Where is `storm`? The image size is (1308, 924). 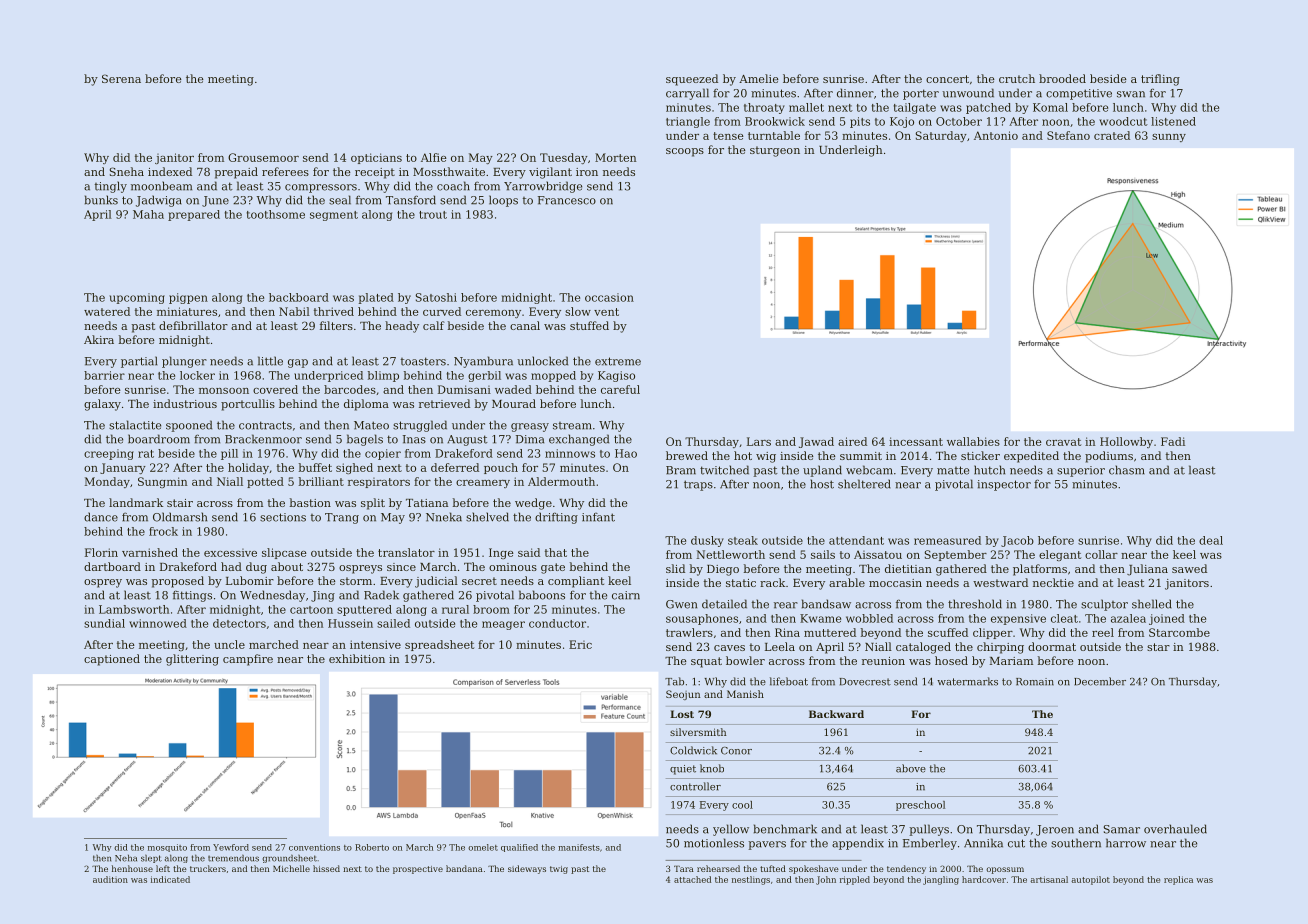
storm is located at coordinates (356, 581).
